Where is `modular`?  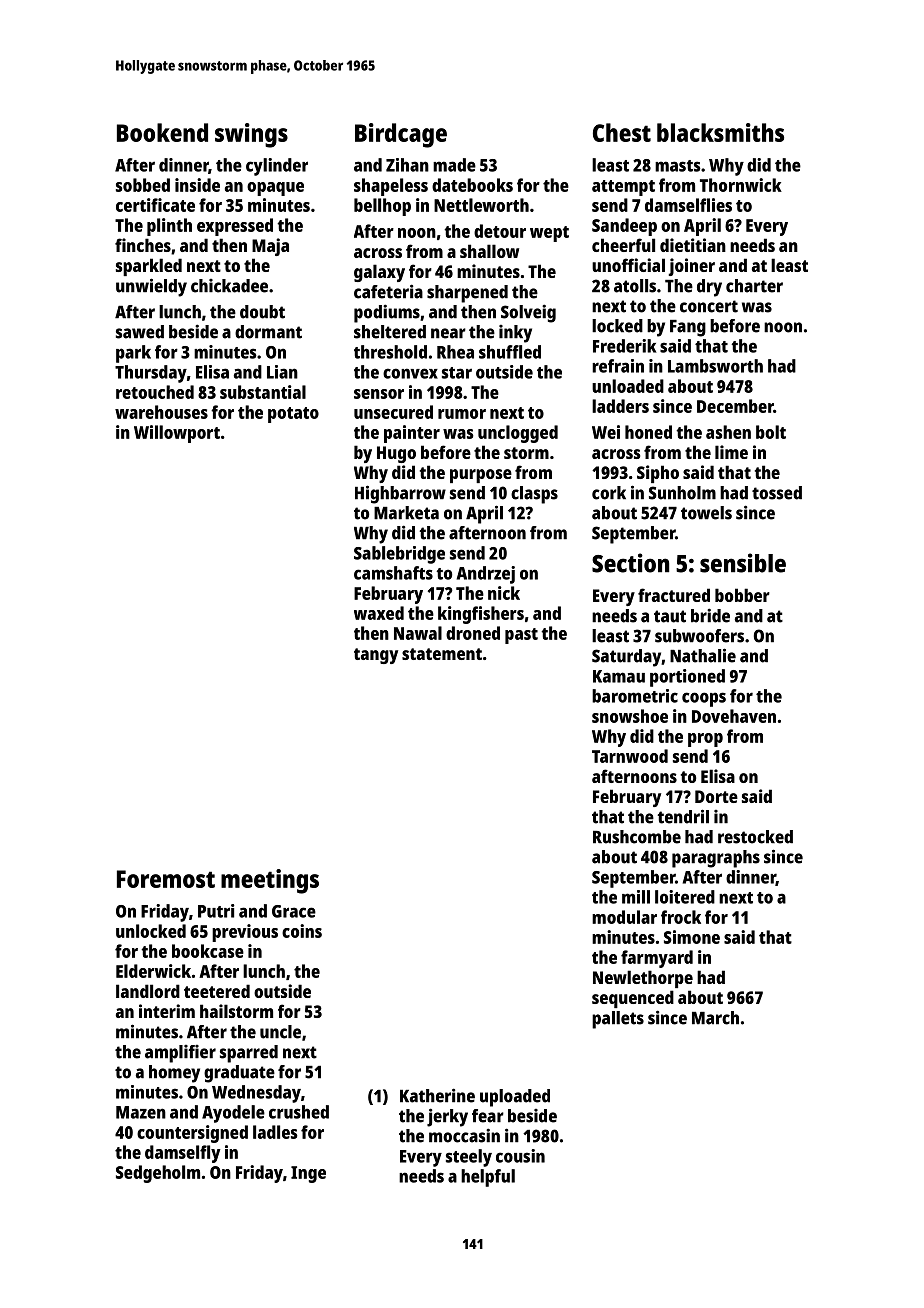 modular is located at coordinates (624, 917).
